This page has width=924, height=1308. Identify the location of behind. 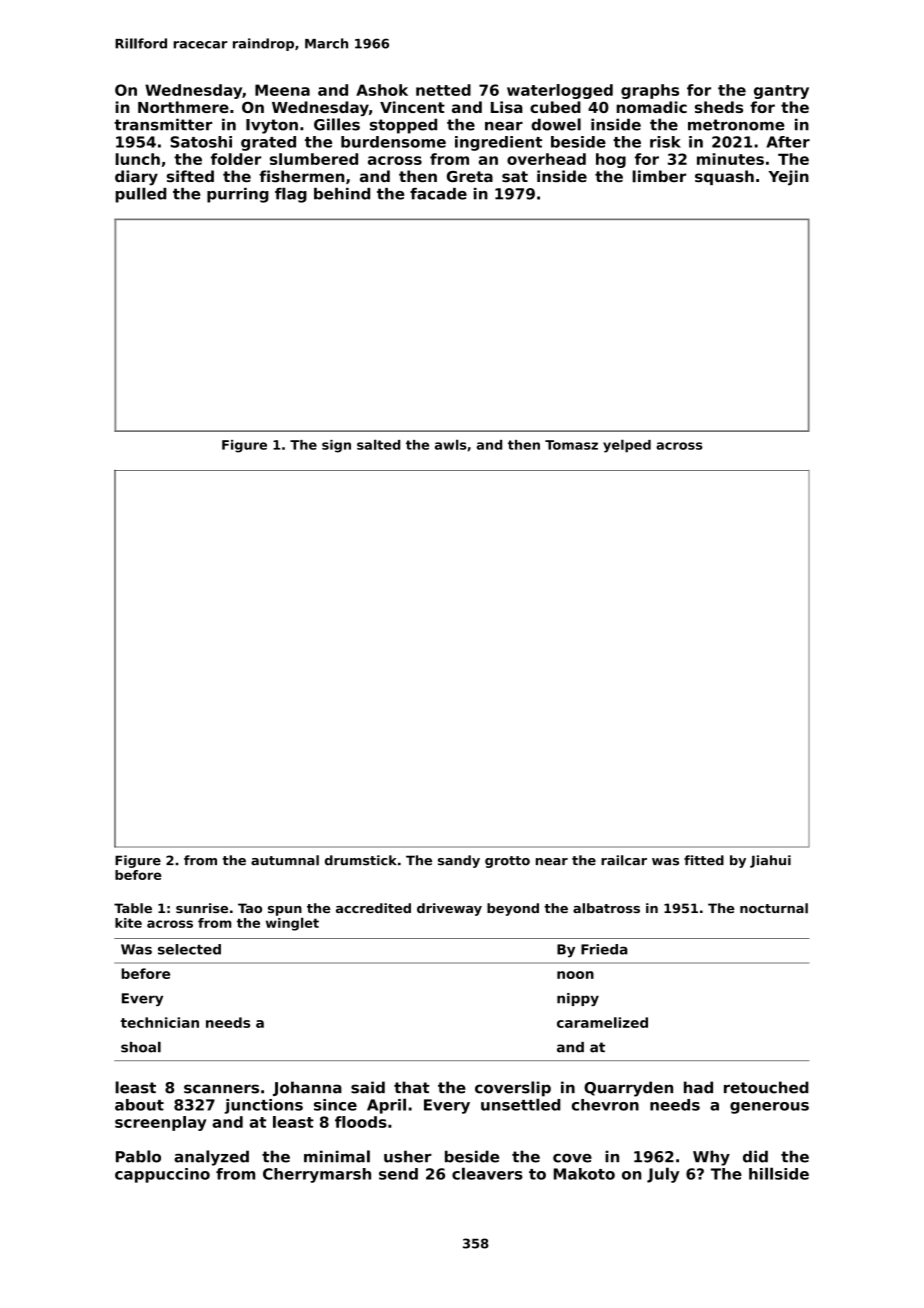
(342, 194).
